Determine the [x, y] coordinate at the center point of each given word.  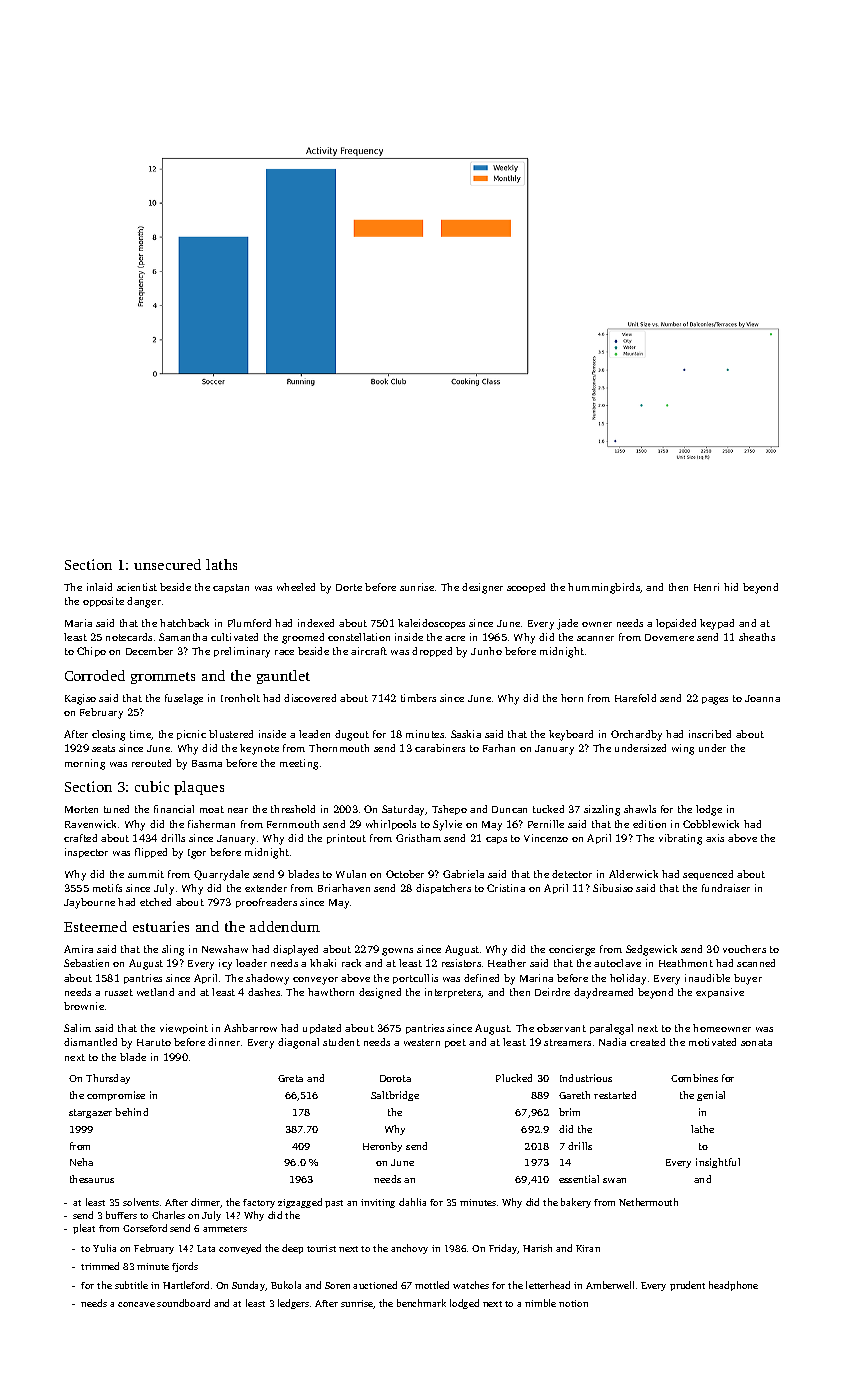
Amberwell [610, 1285]
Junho [486, 651]
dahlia [412, 1202]
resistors [461, 963]
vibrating [680, 839]
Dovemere [669, 637]
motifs [107, 888]
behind [131, 1112]
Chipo [91, 652]
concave [136, 1304]
